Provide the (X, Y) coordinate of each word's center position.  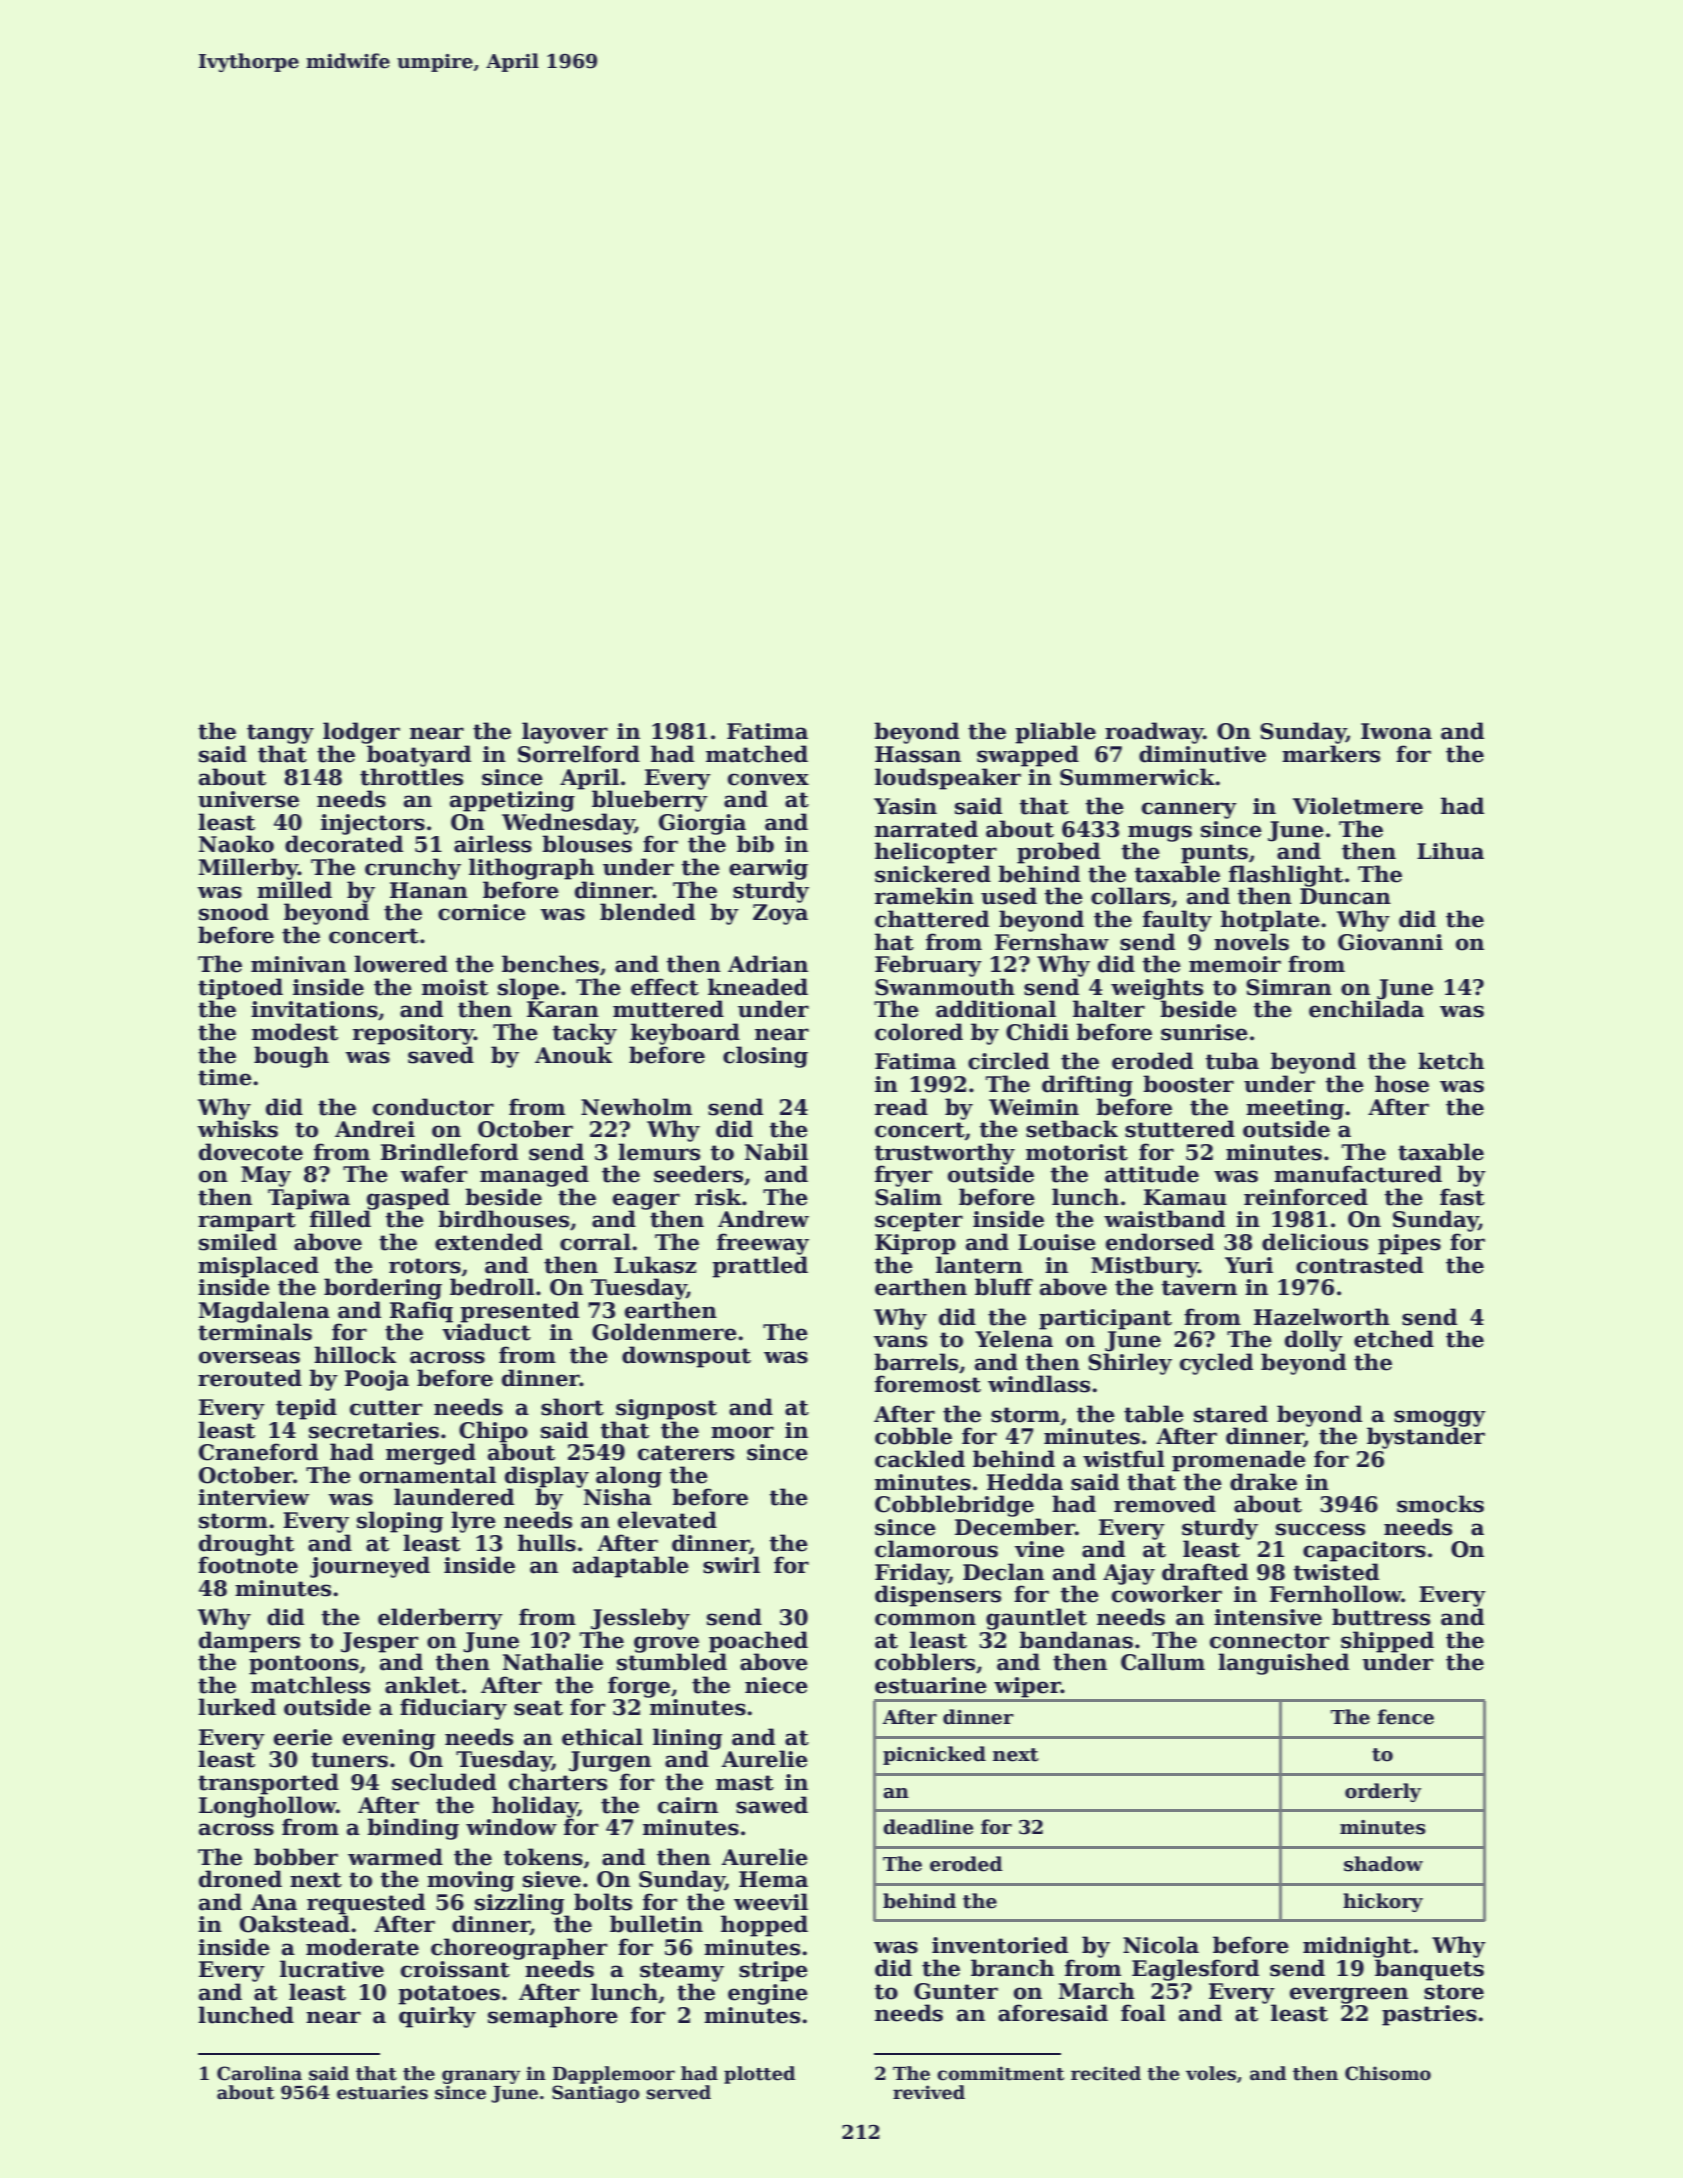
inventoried (1000, 1945)
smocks (1440, 1504)
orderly (1383, 1792)
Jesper (379, 1642)
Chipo (493, 1432)
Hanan (429, 890)
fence (1406, 1717)
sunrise (1204, 1032)
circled (1008, 1061)
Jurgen (610, 1761)
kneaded (758, 987)
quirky (437, 2017)
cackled (920, 1459)
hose (1402, 1084)
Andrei (375, 1129)
